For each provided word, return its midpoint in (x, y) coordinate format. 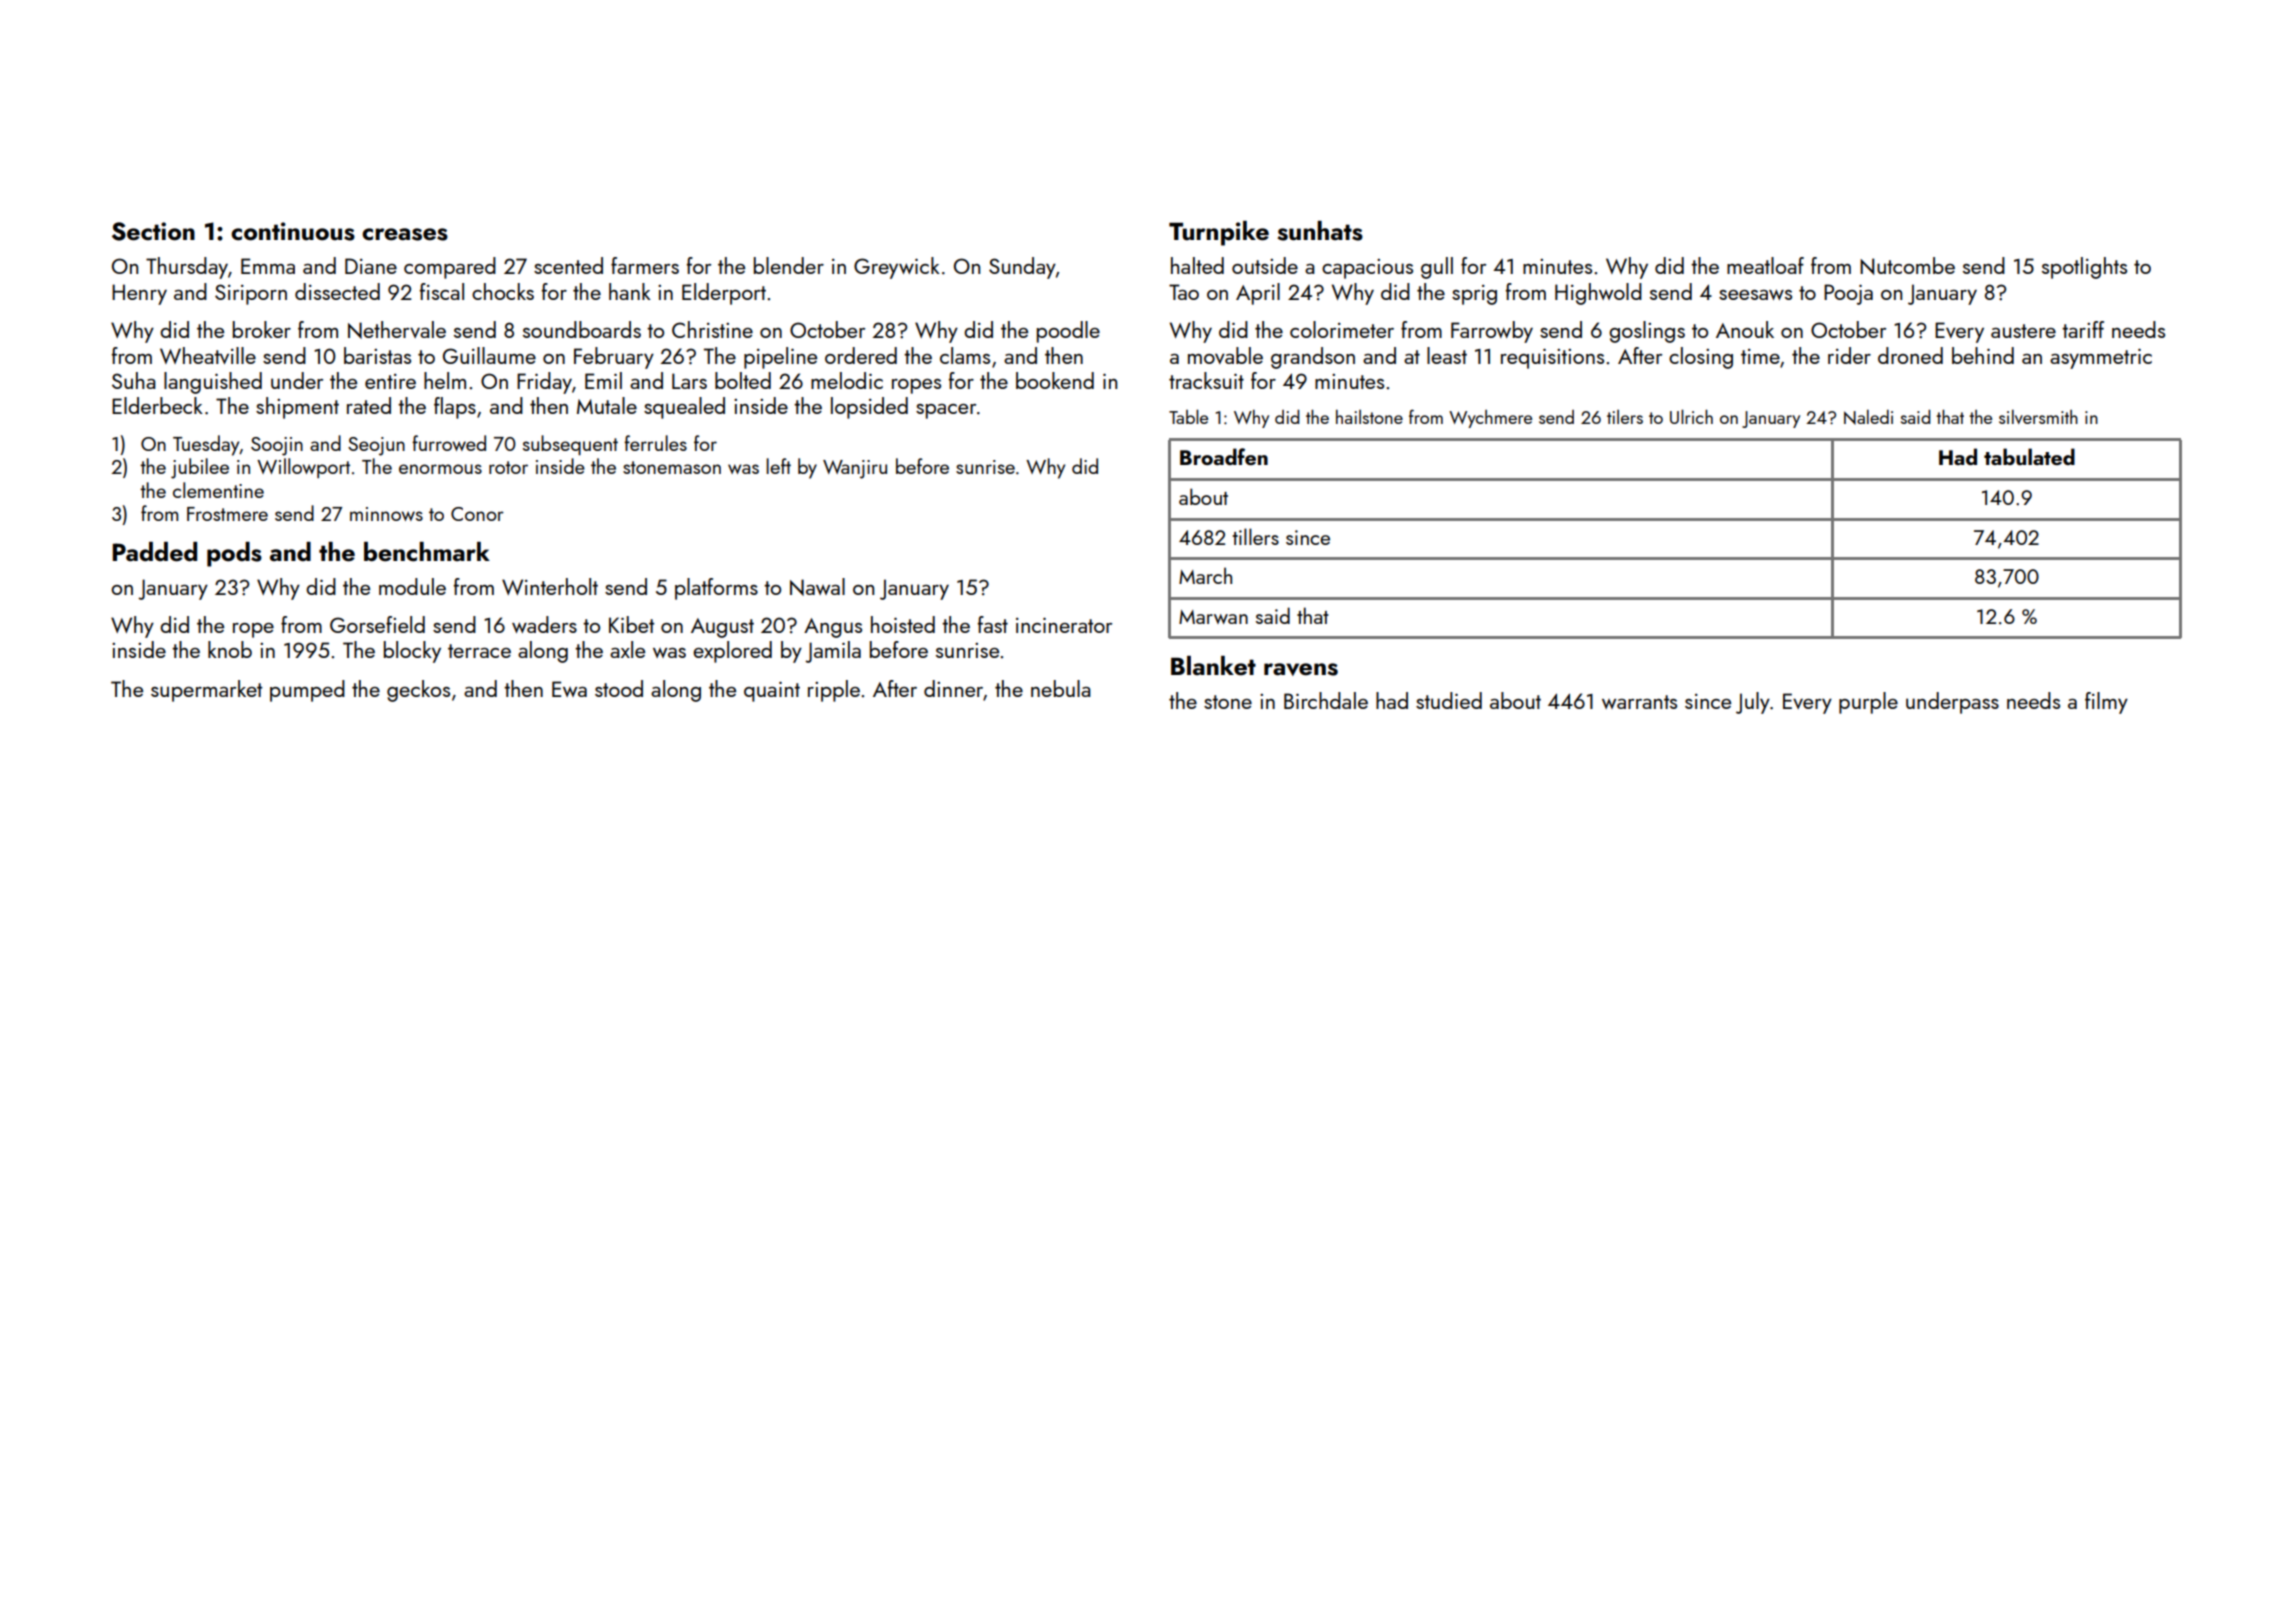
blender (789, 265)
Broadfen (1224, 456)
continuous (293, 231)
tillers (1256, 536)
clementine (218, 490)
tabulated (2029, 456)
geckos (418, 691)
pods (234, 554)
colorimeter (1342, 329)
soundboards (582, 329)
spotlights (2084, 268)
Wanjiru (855, 469)
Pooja (1848, 294)
